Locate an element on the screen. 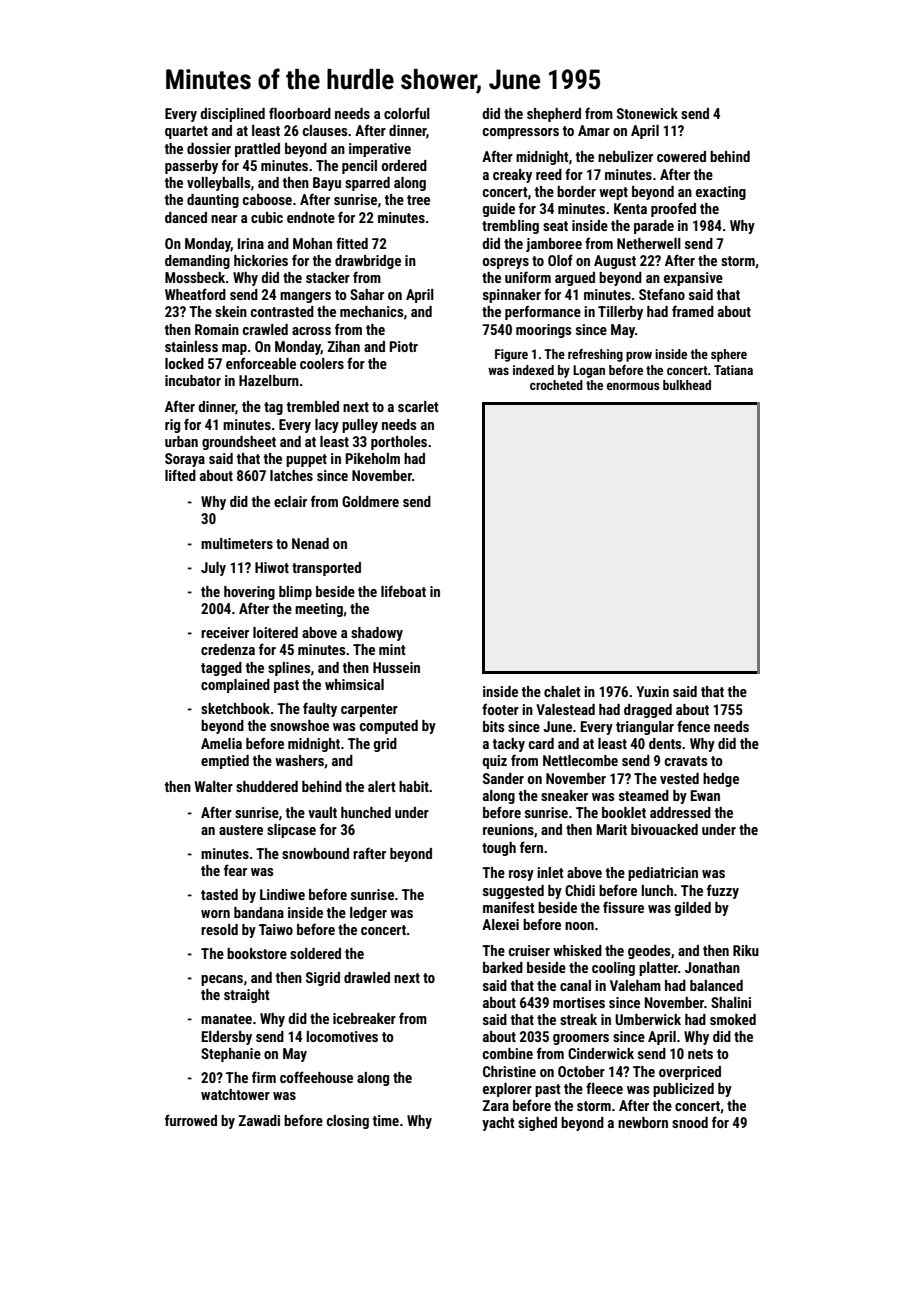 The height and width of the screenshot is (1311, 924). proofed is located at coordinates (673, 209).
